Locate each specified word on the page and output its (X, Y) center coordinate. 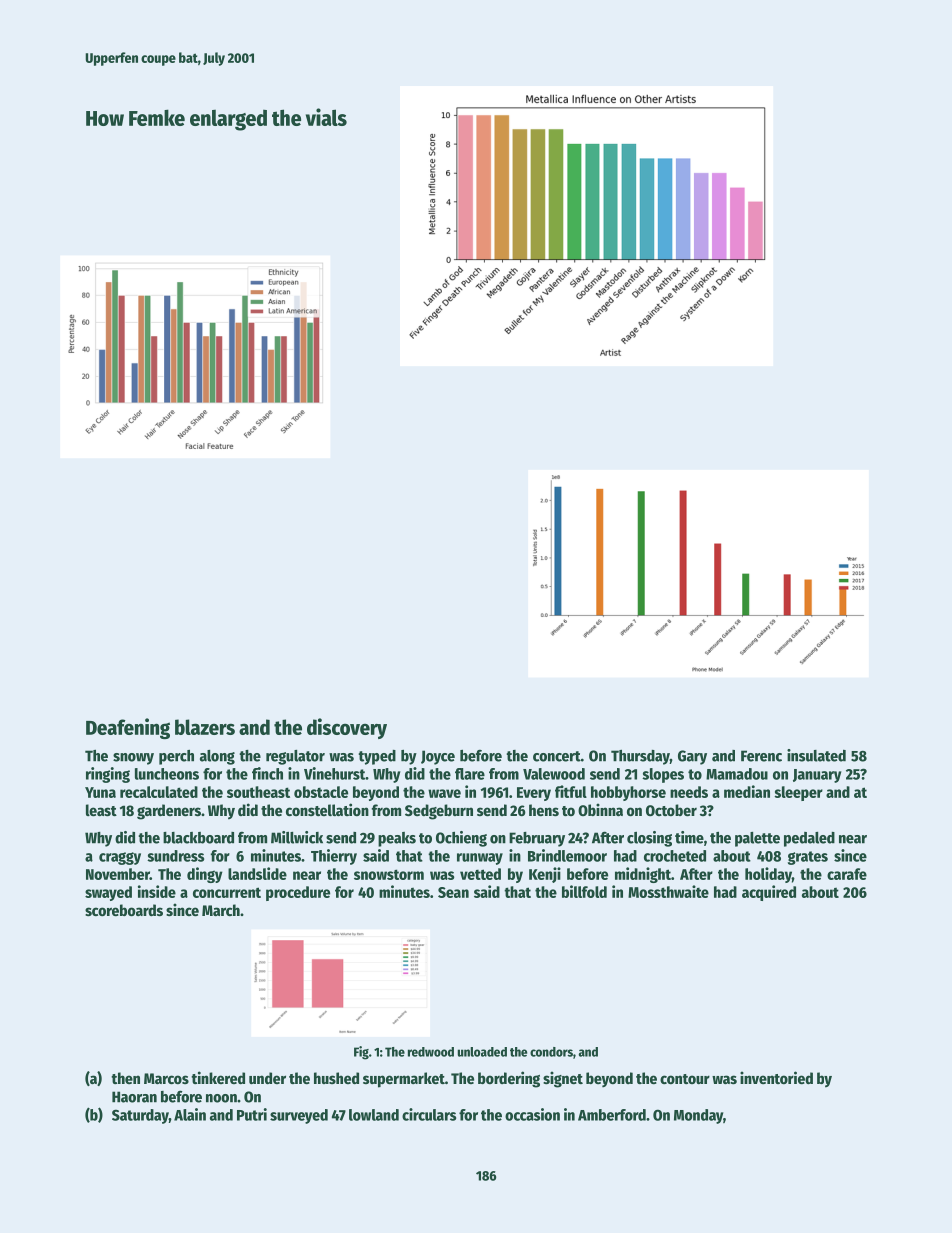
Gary (692, 757)
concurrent (227, 892)
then (125, 1078)
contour (685, 1079)
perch (176, 757)
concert (557, 756)
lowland (374, 1115)
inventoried (776, 1077)
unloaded (482, 1052)
